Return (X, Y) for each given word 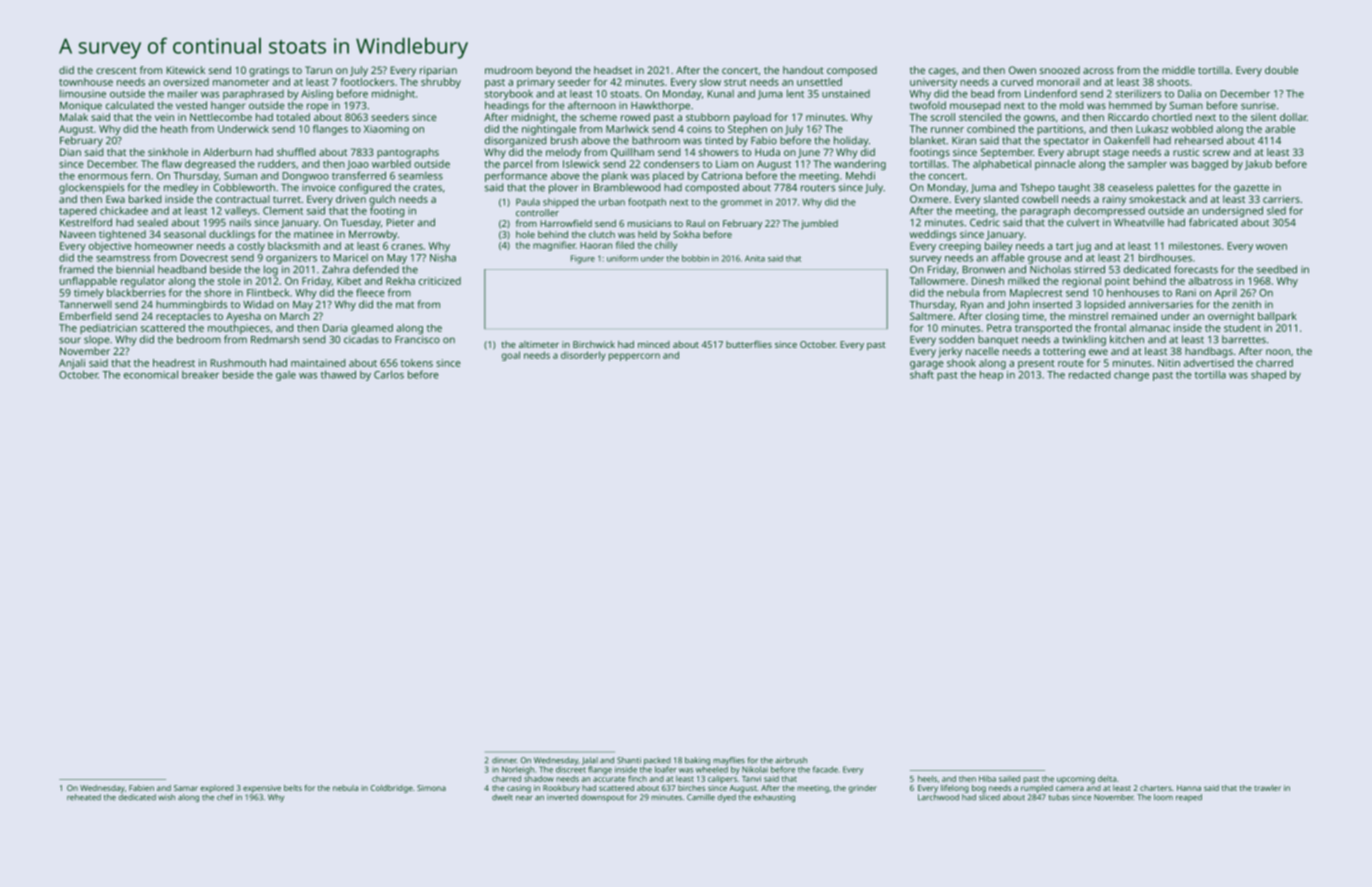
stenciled (980, 117)
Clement (283, 210)
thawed (338, 374)
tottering (1064, 352)
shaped (1268, 375)
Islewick (581, 164)
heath (174, 129)
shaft (922, 374)
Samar (186, 788)
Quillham (632, 153)
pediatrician (108, 329)
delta (1107, 778)
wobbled (1192, 129)
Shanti (629, 760)
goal (511, 356)
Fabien (141, 788)
